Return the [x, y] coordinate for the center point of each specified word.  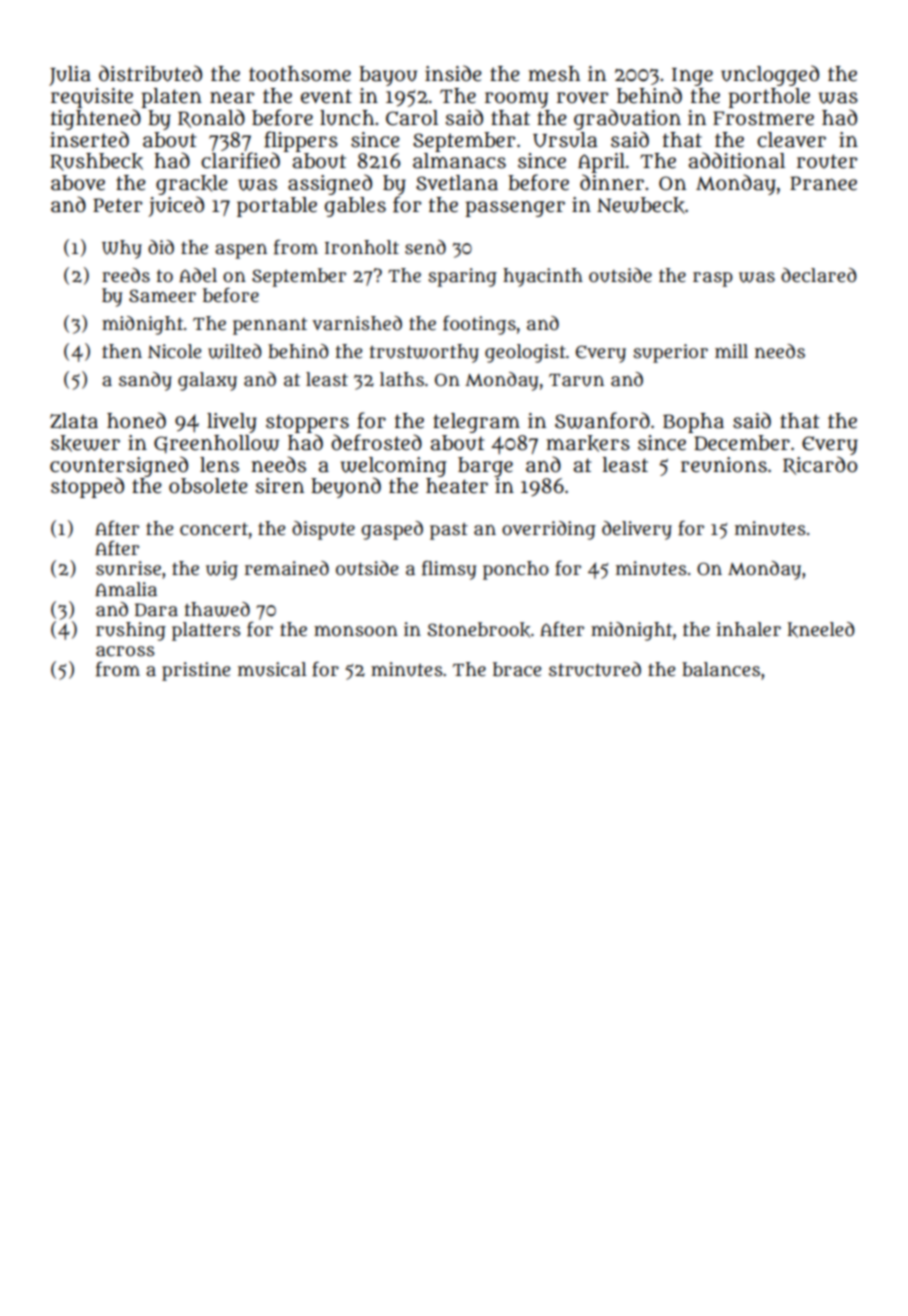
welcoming [394, 467]
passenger [515, 209]
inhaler [748, 629]
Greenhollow [216, 444]
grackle [192, 185]
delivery [637, 530]
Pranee [823, 183]
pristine [196, 671]
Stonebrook [478, 630]
